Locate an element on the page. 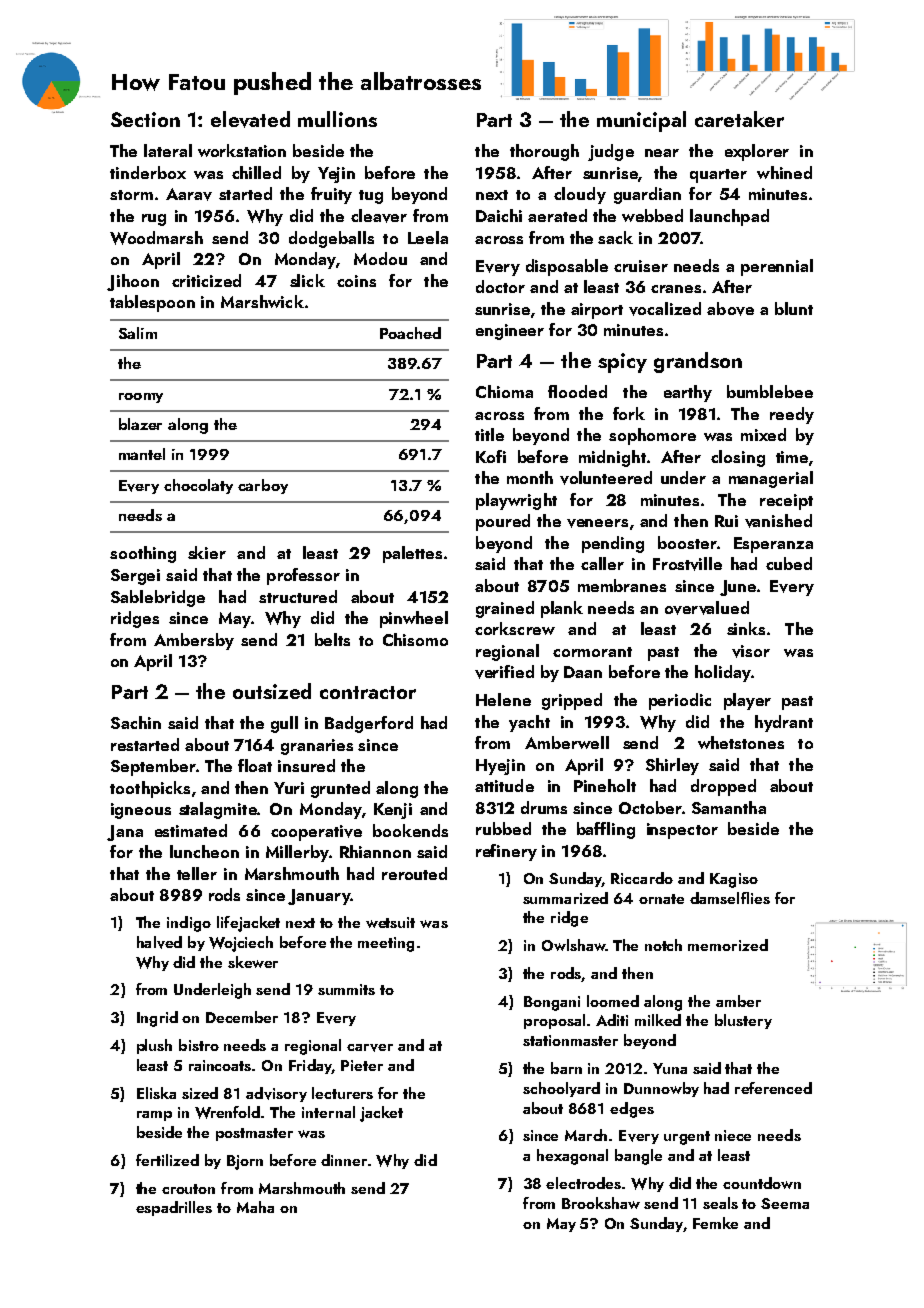 The height and width of the page is (1308, 924). perennial is located at coordinates (777, 267).
